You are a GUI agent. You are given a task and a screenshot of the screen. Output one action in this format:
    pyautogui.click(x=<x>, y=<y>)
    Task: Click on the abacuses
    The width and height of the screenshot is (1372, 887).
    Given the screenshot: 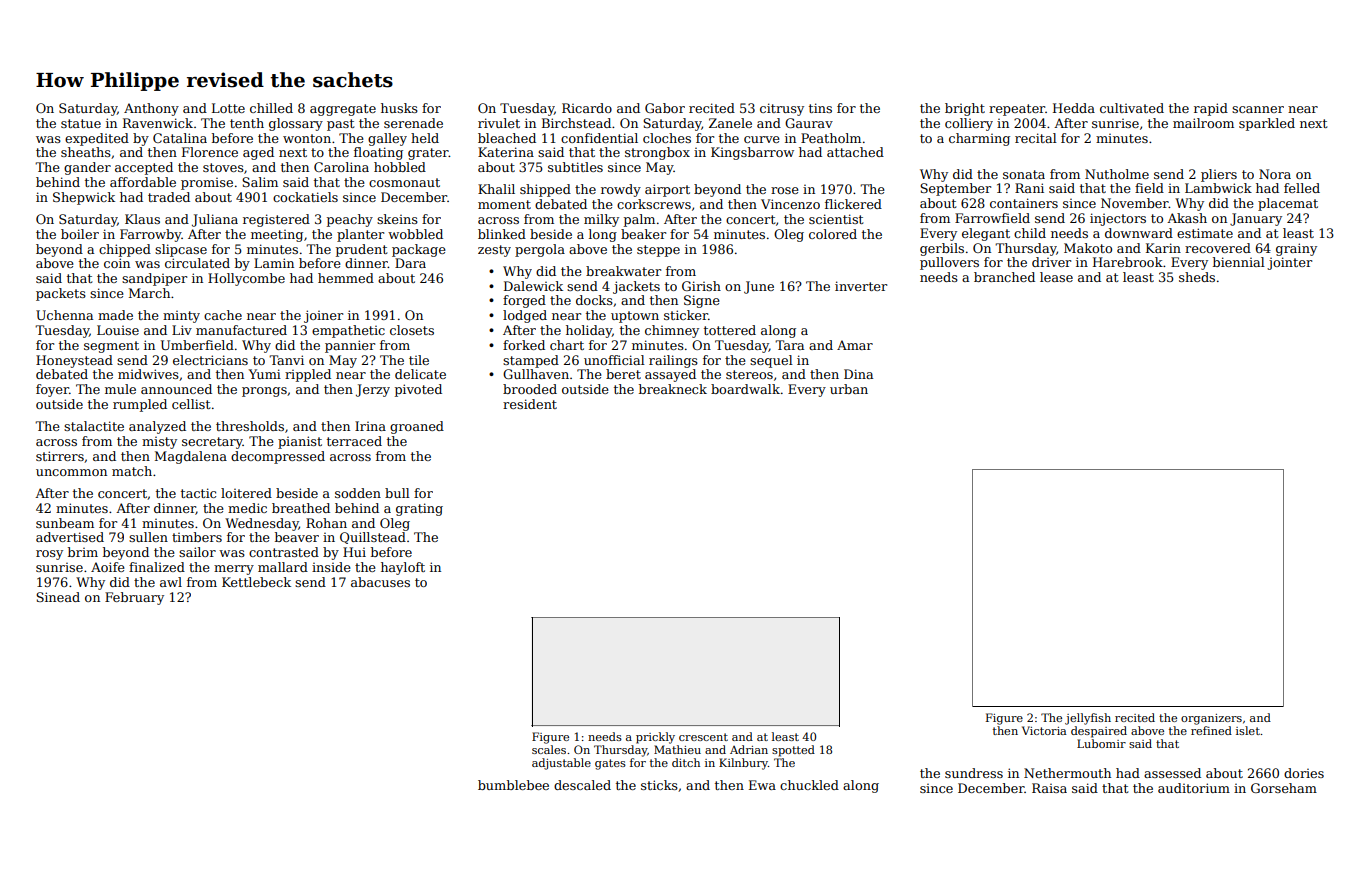 What is the action you would take?
    pyautogui.click(x=380, y=582)
